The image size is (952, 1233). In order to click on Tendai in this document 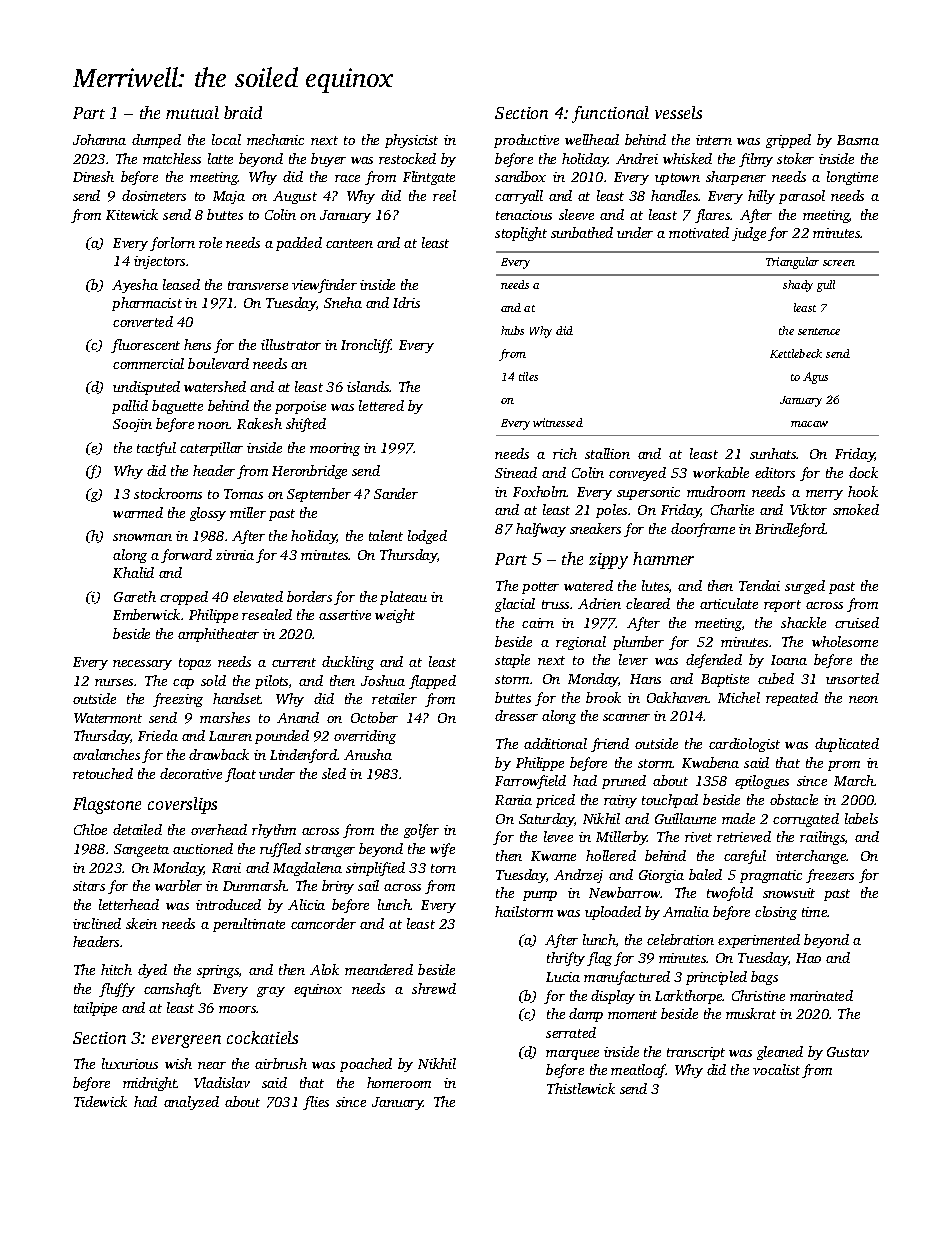, I will do `click(759, 585)`.
